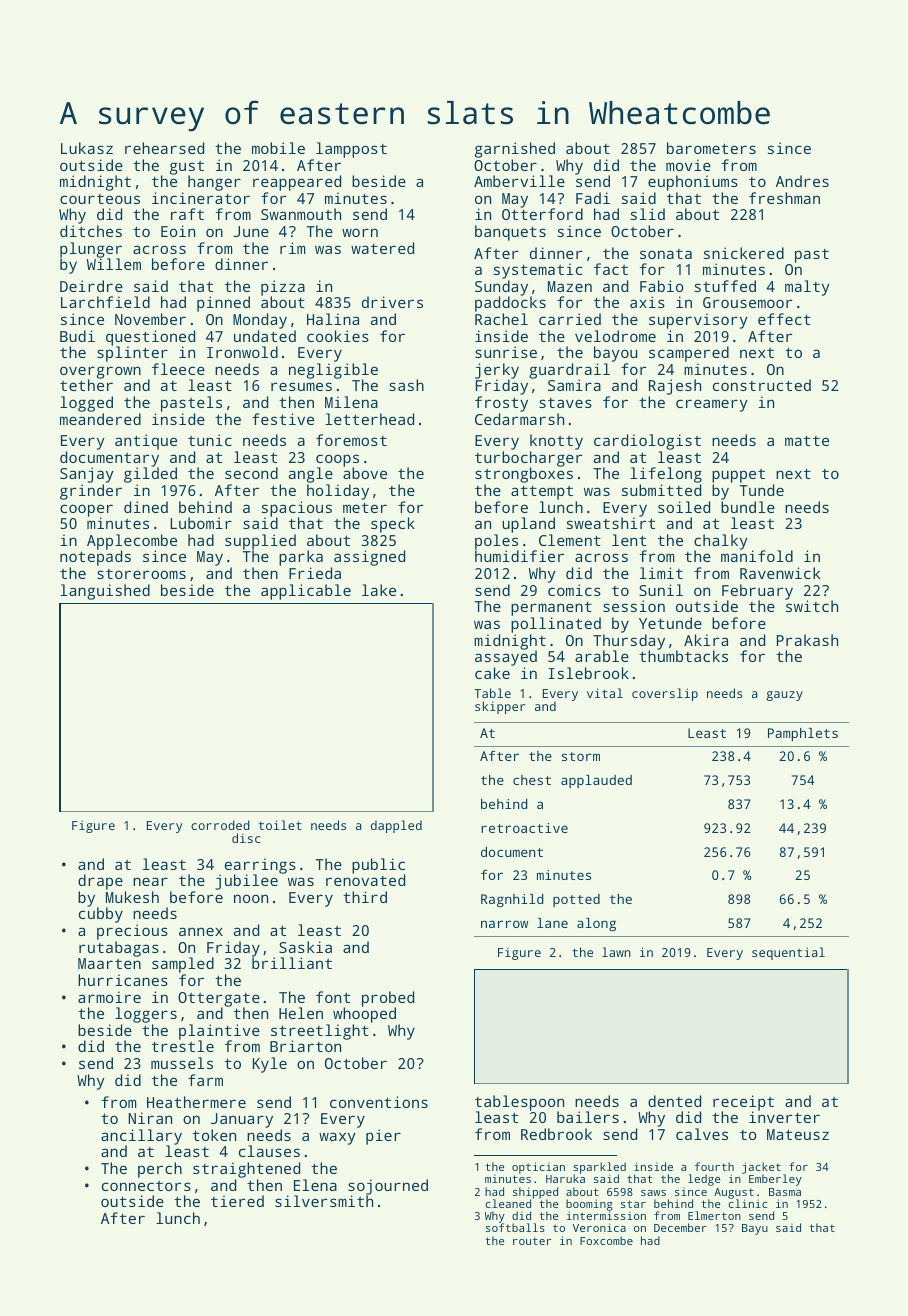 This page has width=908, height=1316. Describe the element at coordinates (141, 1137) in the page. I see `ancillary` at that location.
